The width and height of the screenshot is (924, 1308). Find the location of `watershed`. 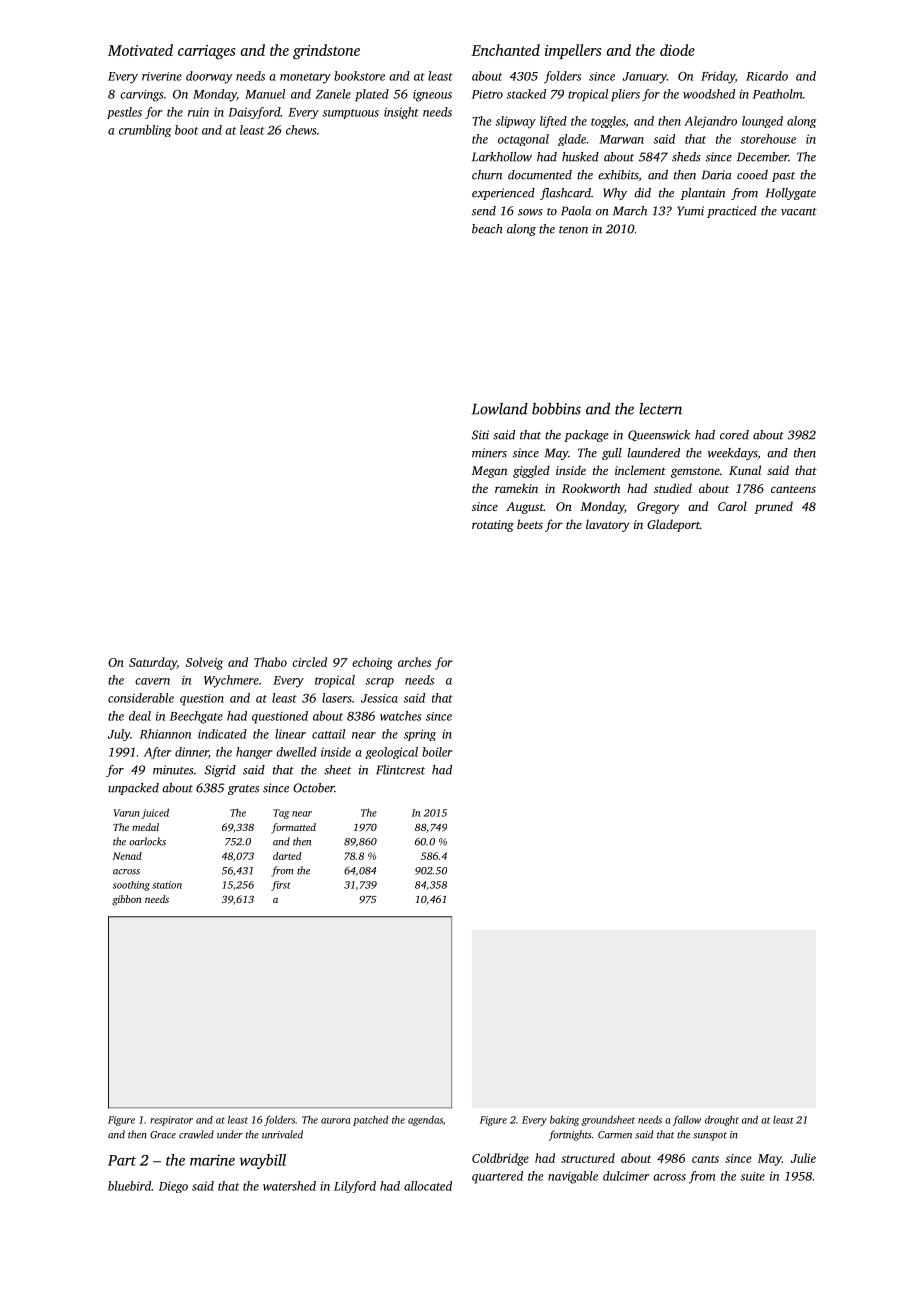

watershed is located at coordinates (289, 1186).
